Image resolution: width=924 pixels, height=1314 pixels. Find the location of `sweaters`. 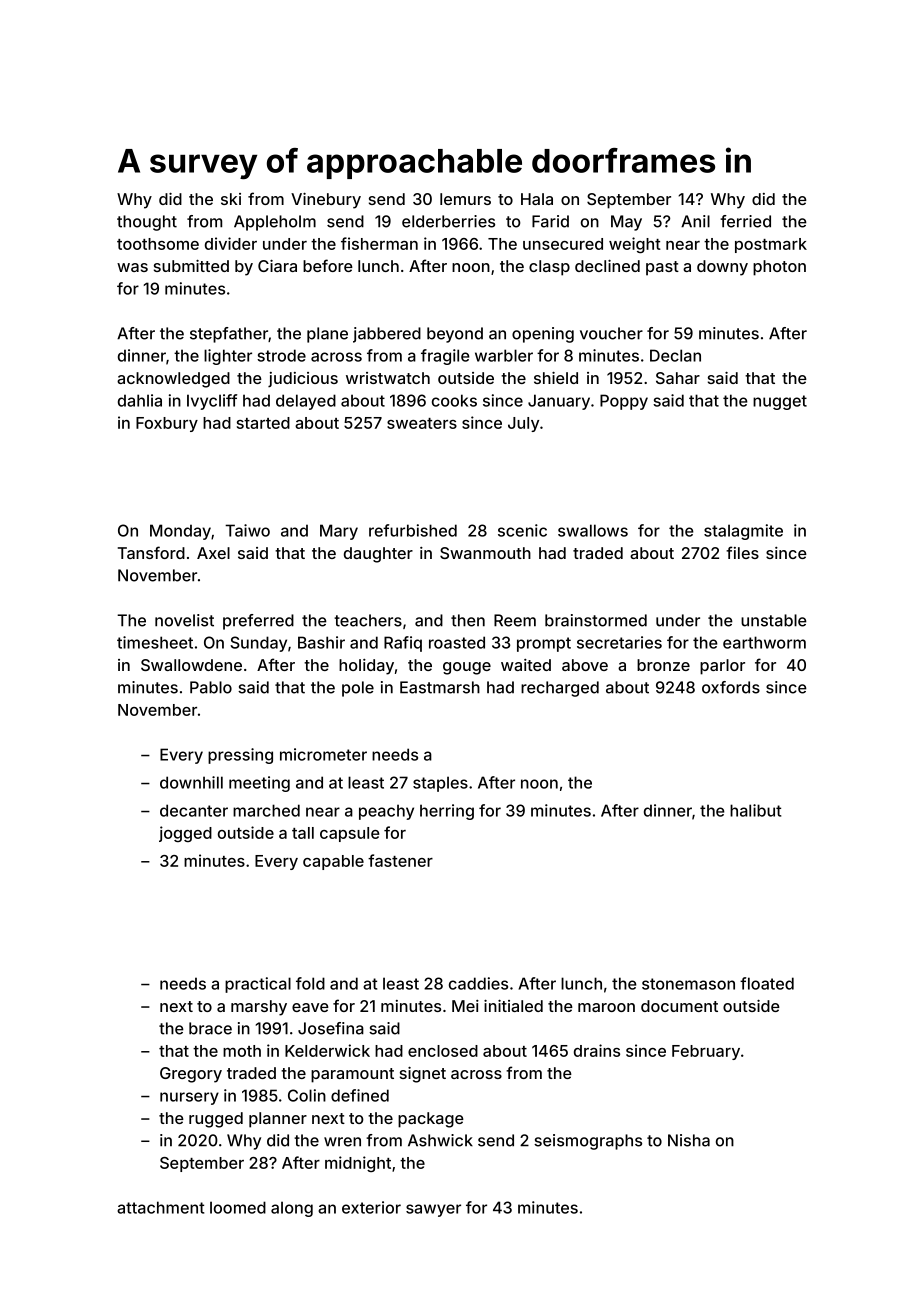

sweaters is located at coordinates (422, 423).
